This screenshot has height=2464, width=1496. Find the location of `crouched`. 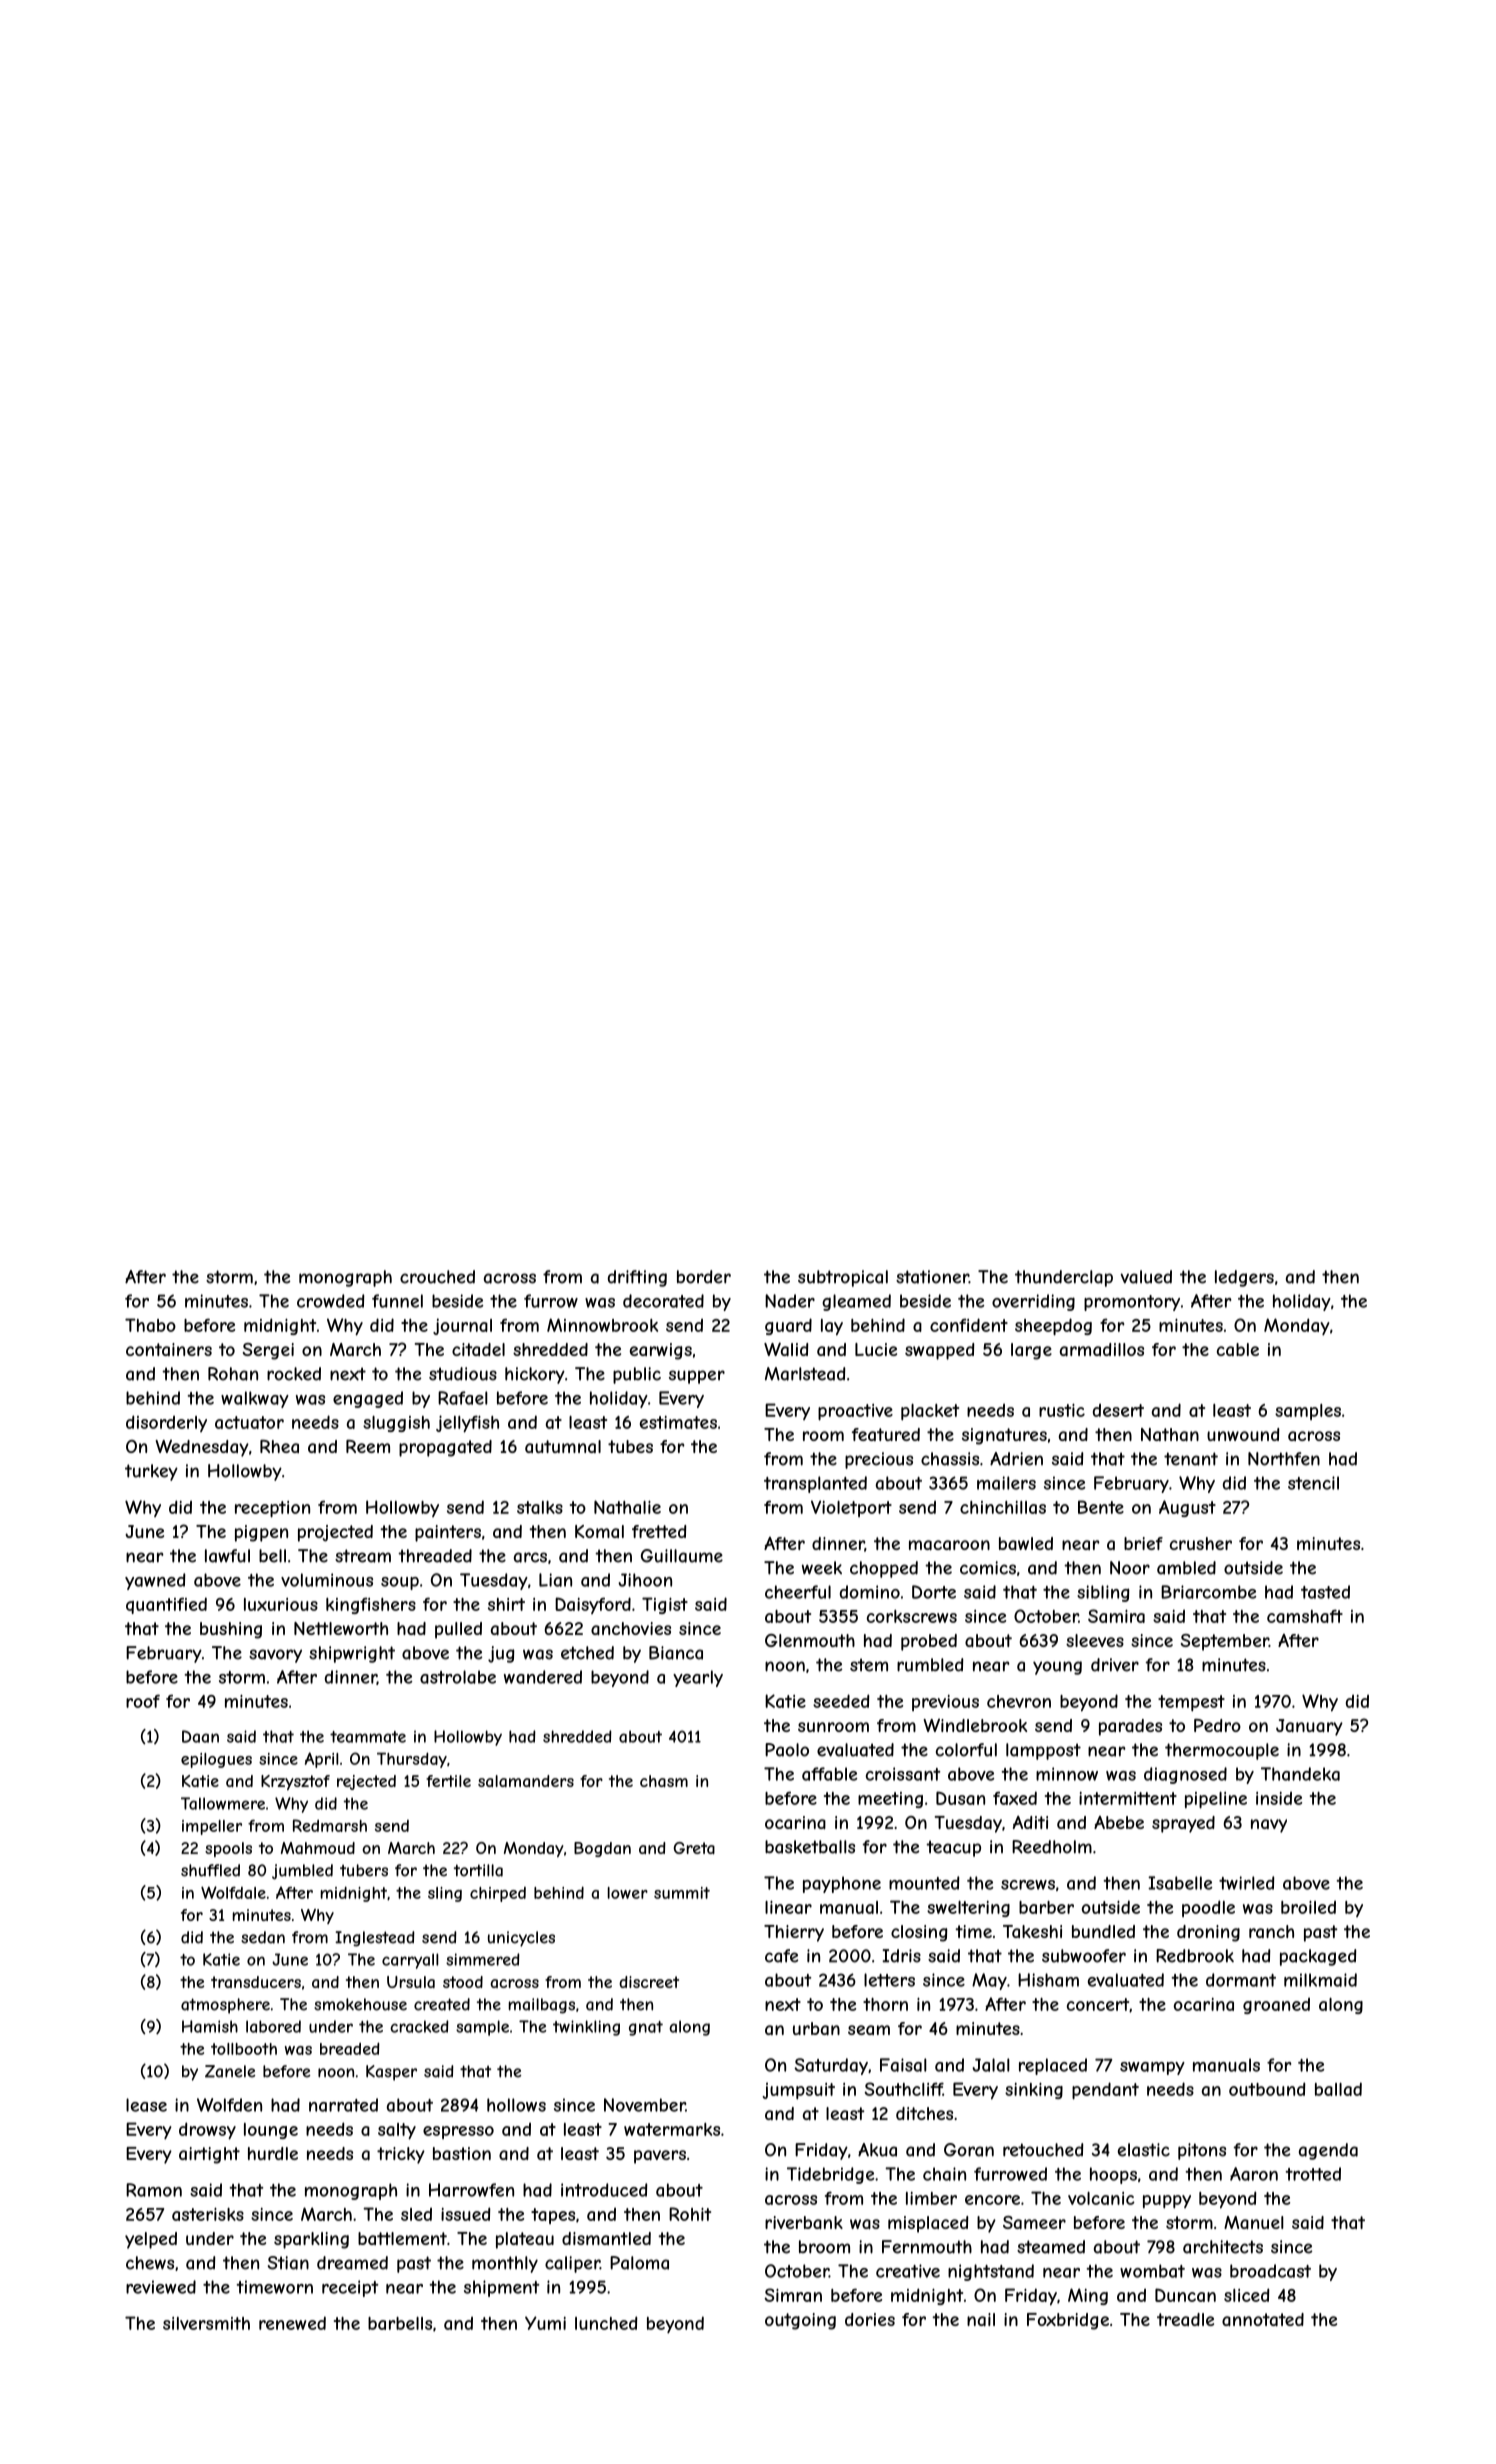

crouched is located at coordinates (437, 1277).
